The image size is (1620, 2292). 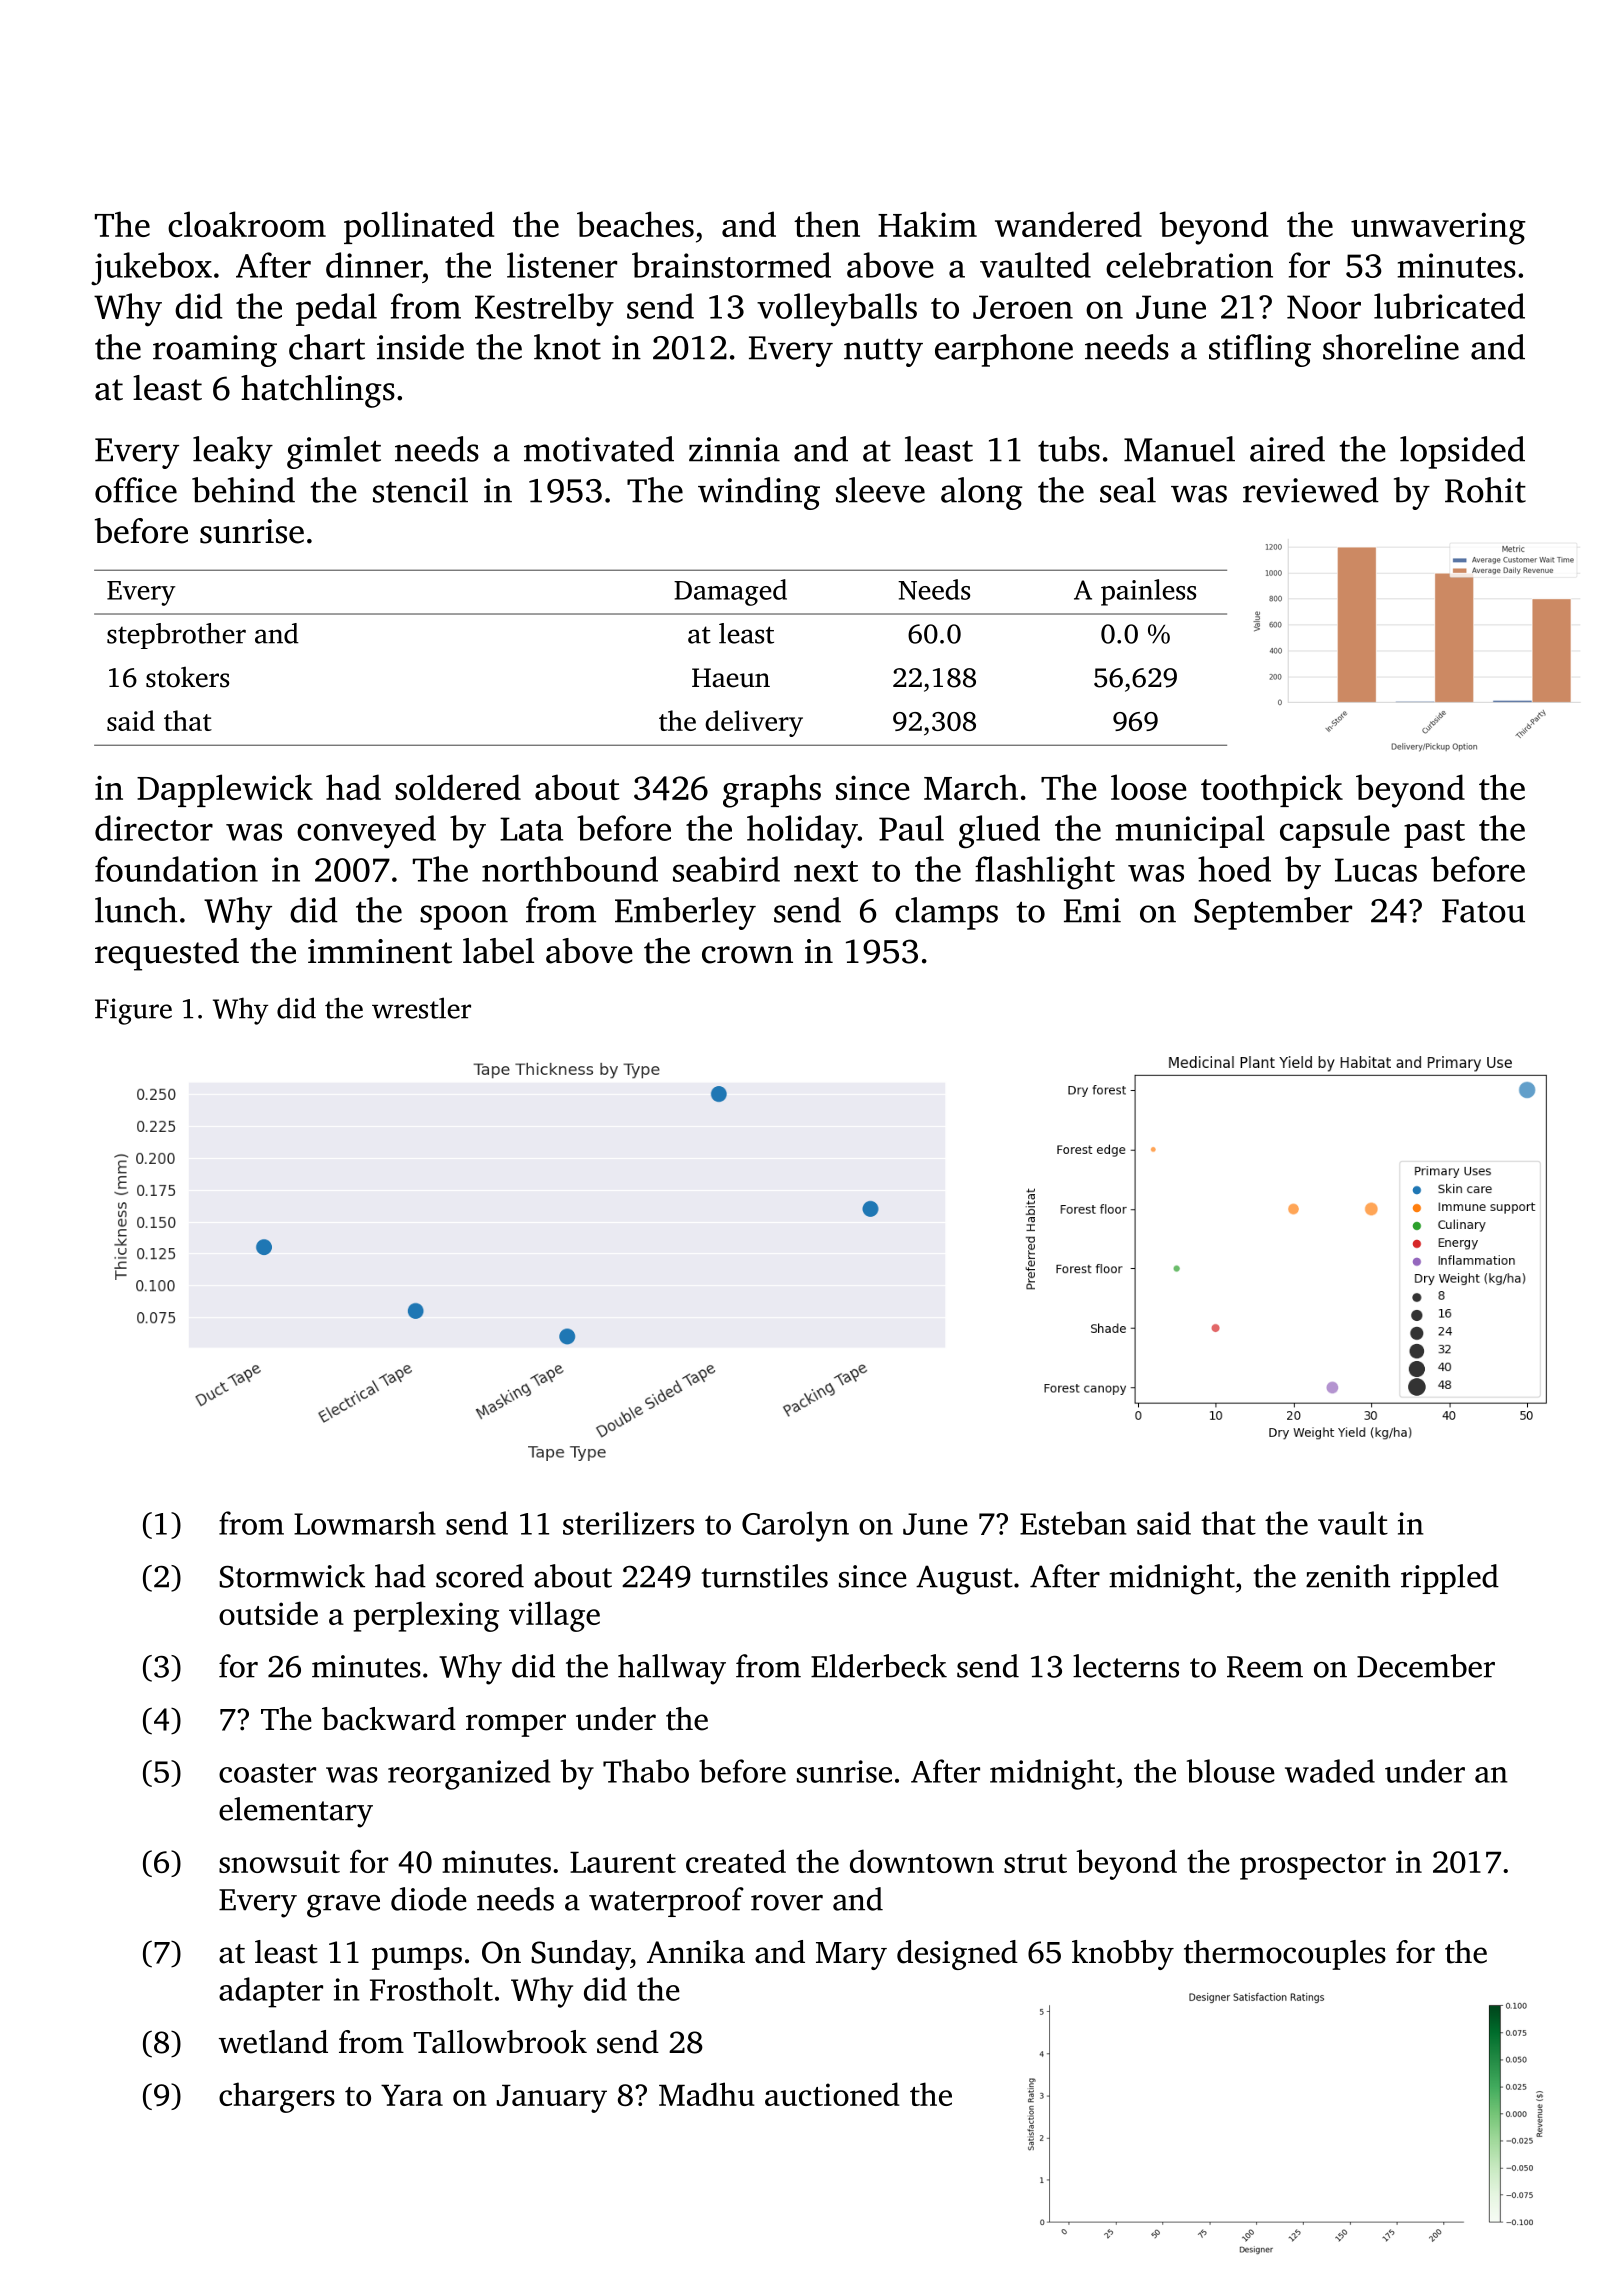 I want to click on designed, so click(x=957, y=1955).
